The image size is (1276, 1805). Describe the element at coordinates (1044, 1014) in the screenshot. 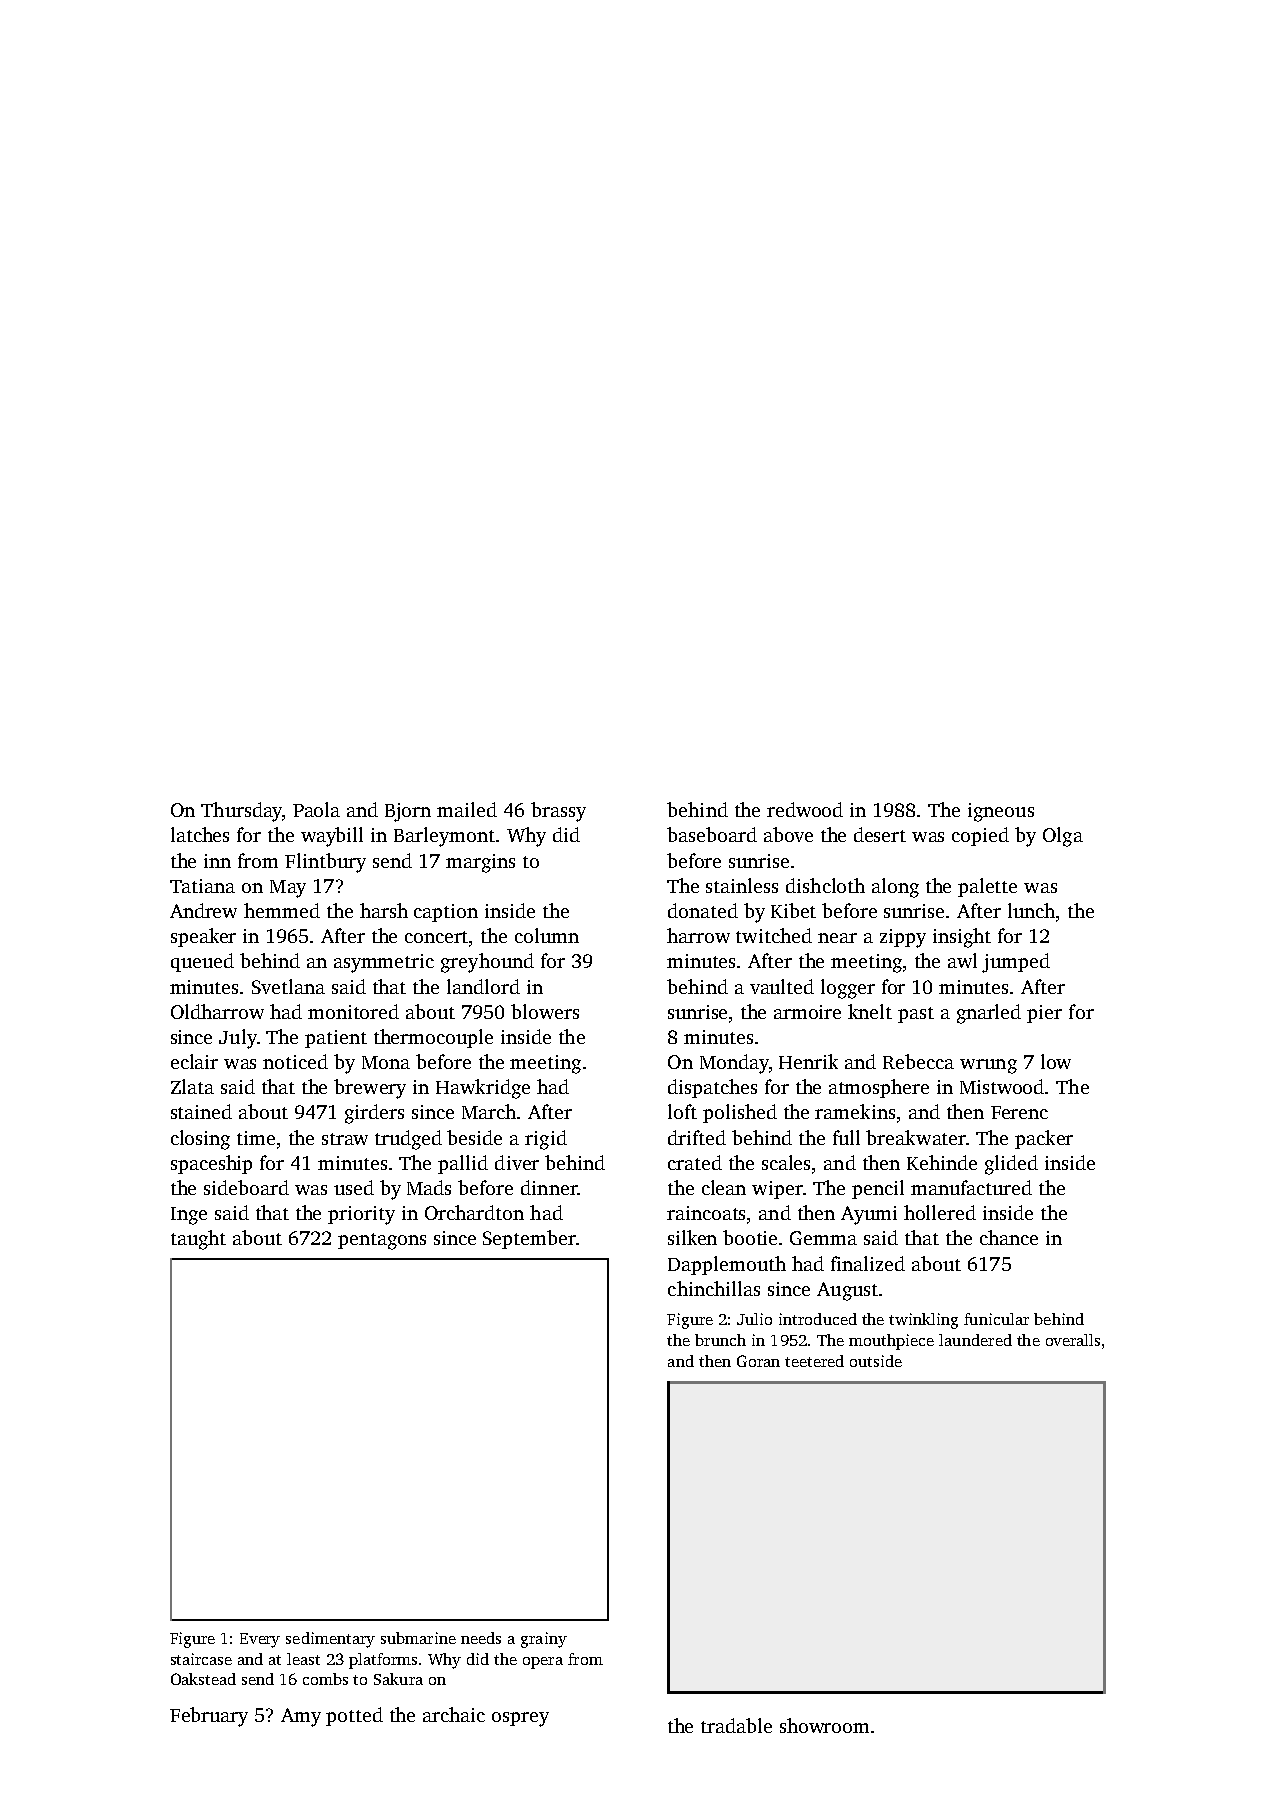

I see `pier` at that location.
